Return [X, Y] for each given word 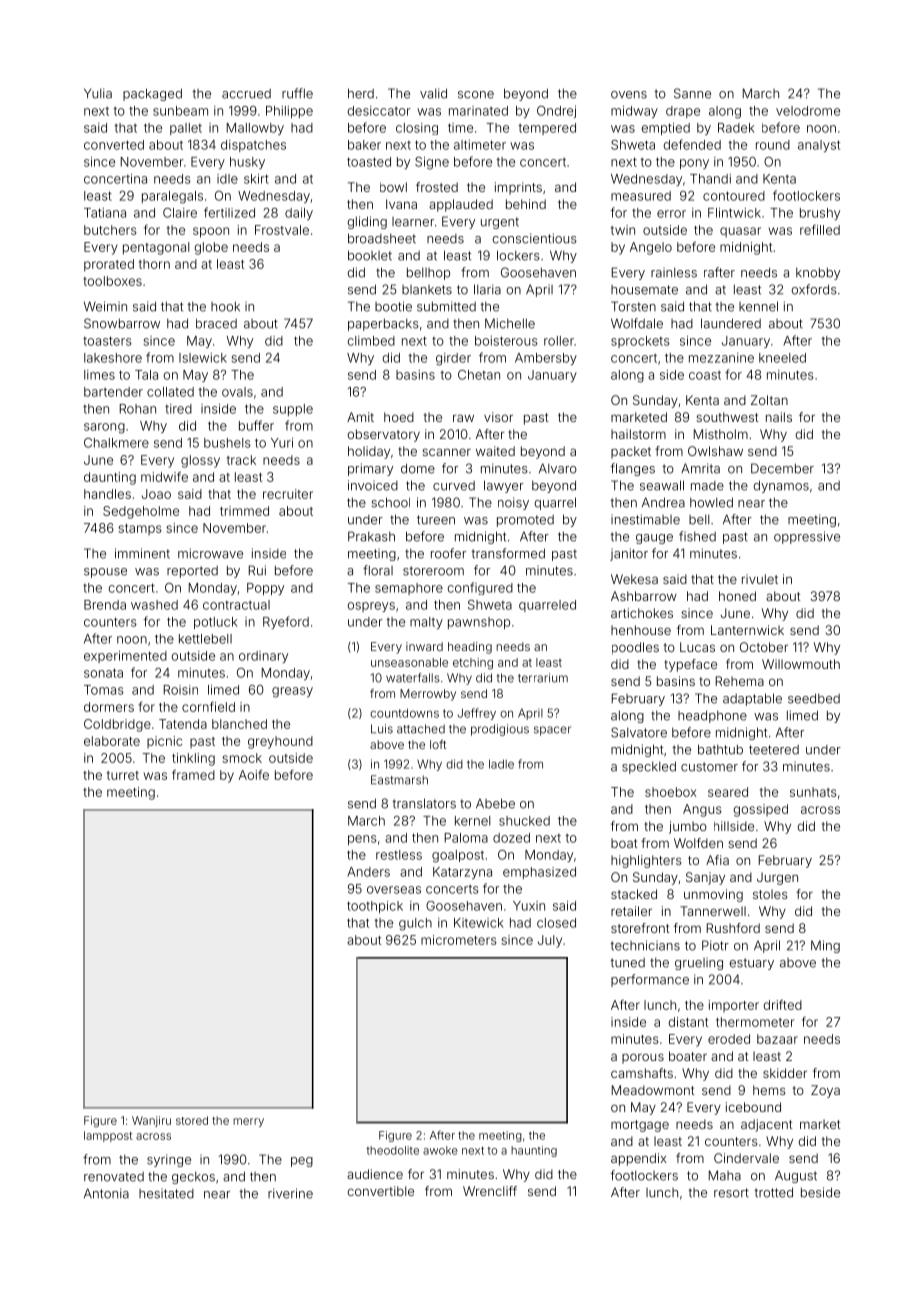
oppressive [807, 537]
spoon [211, 232]
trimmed [244, 511]
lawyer [504, 486]
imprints [518, 188]
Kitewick [479, 923]
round [773, 145]
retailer [631, 911]
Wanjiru [151, 1121]
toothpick [375, 907]
